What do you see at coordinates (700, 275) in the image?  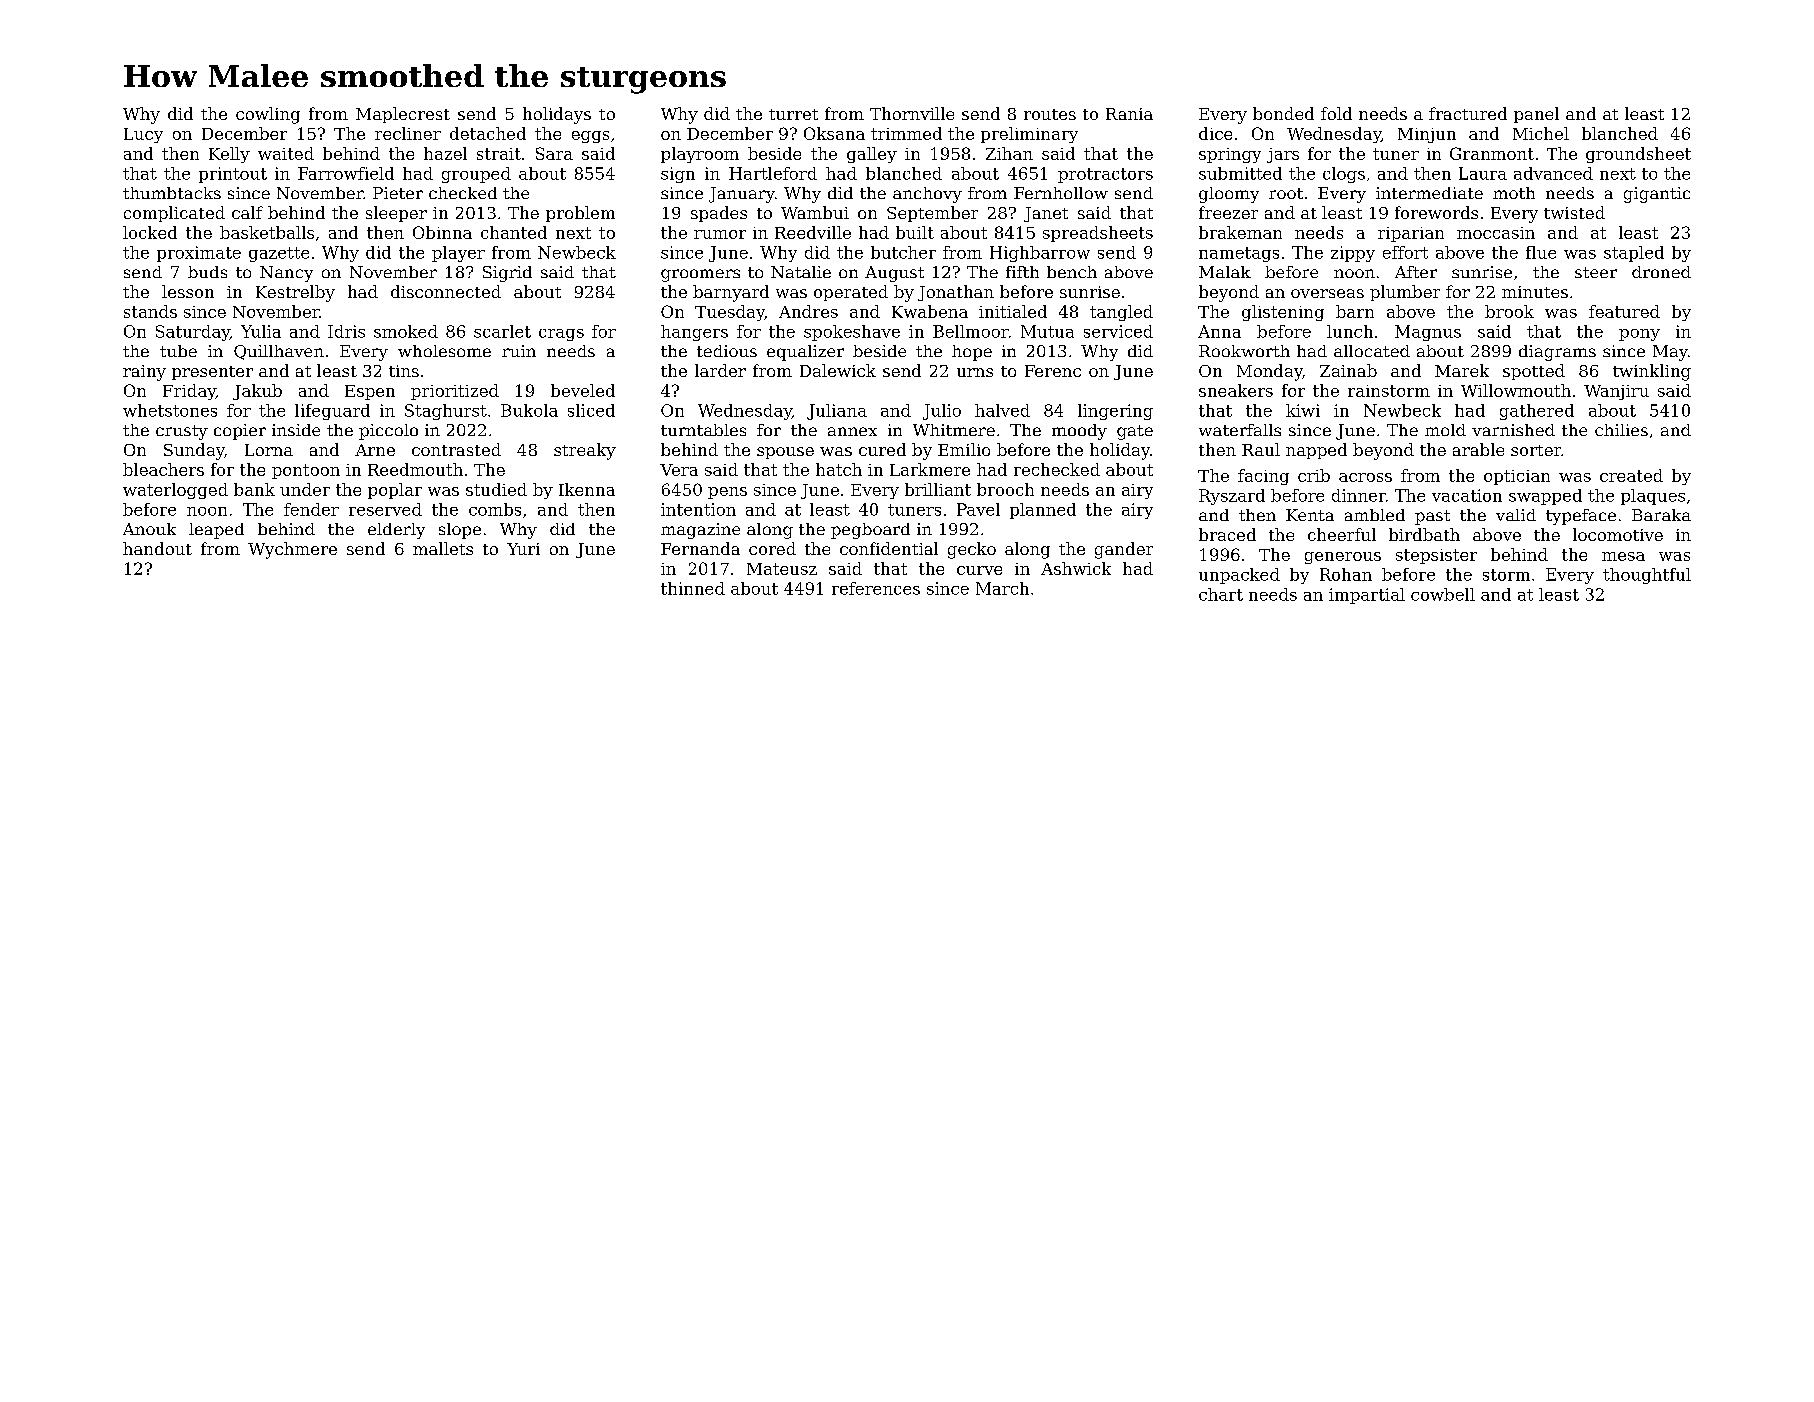 I see `groomers` at bounding box center [700, 275].
